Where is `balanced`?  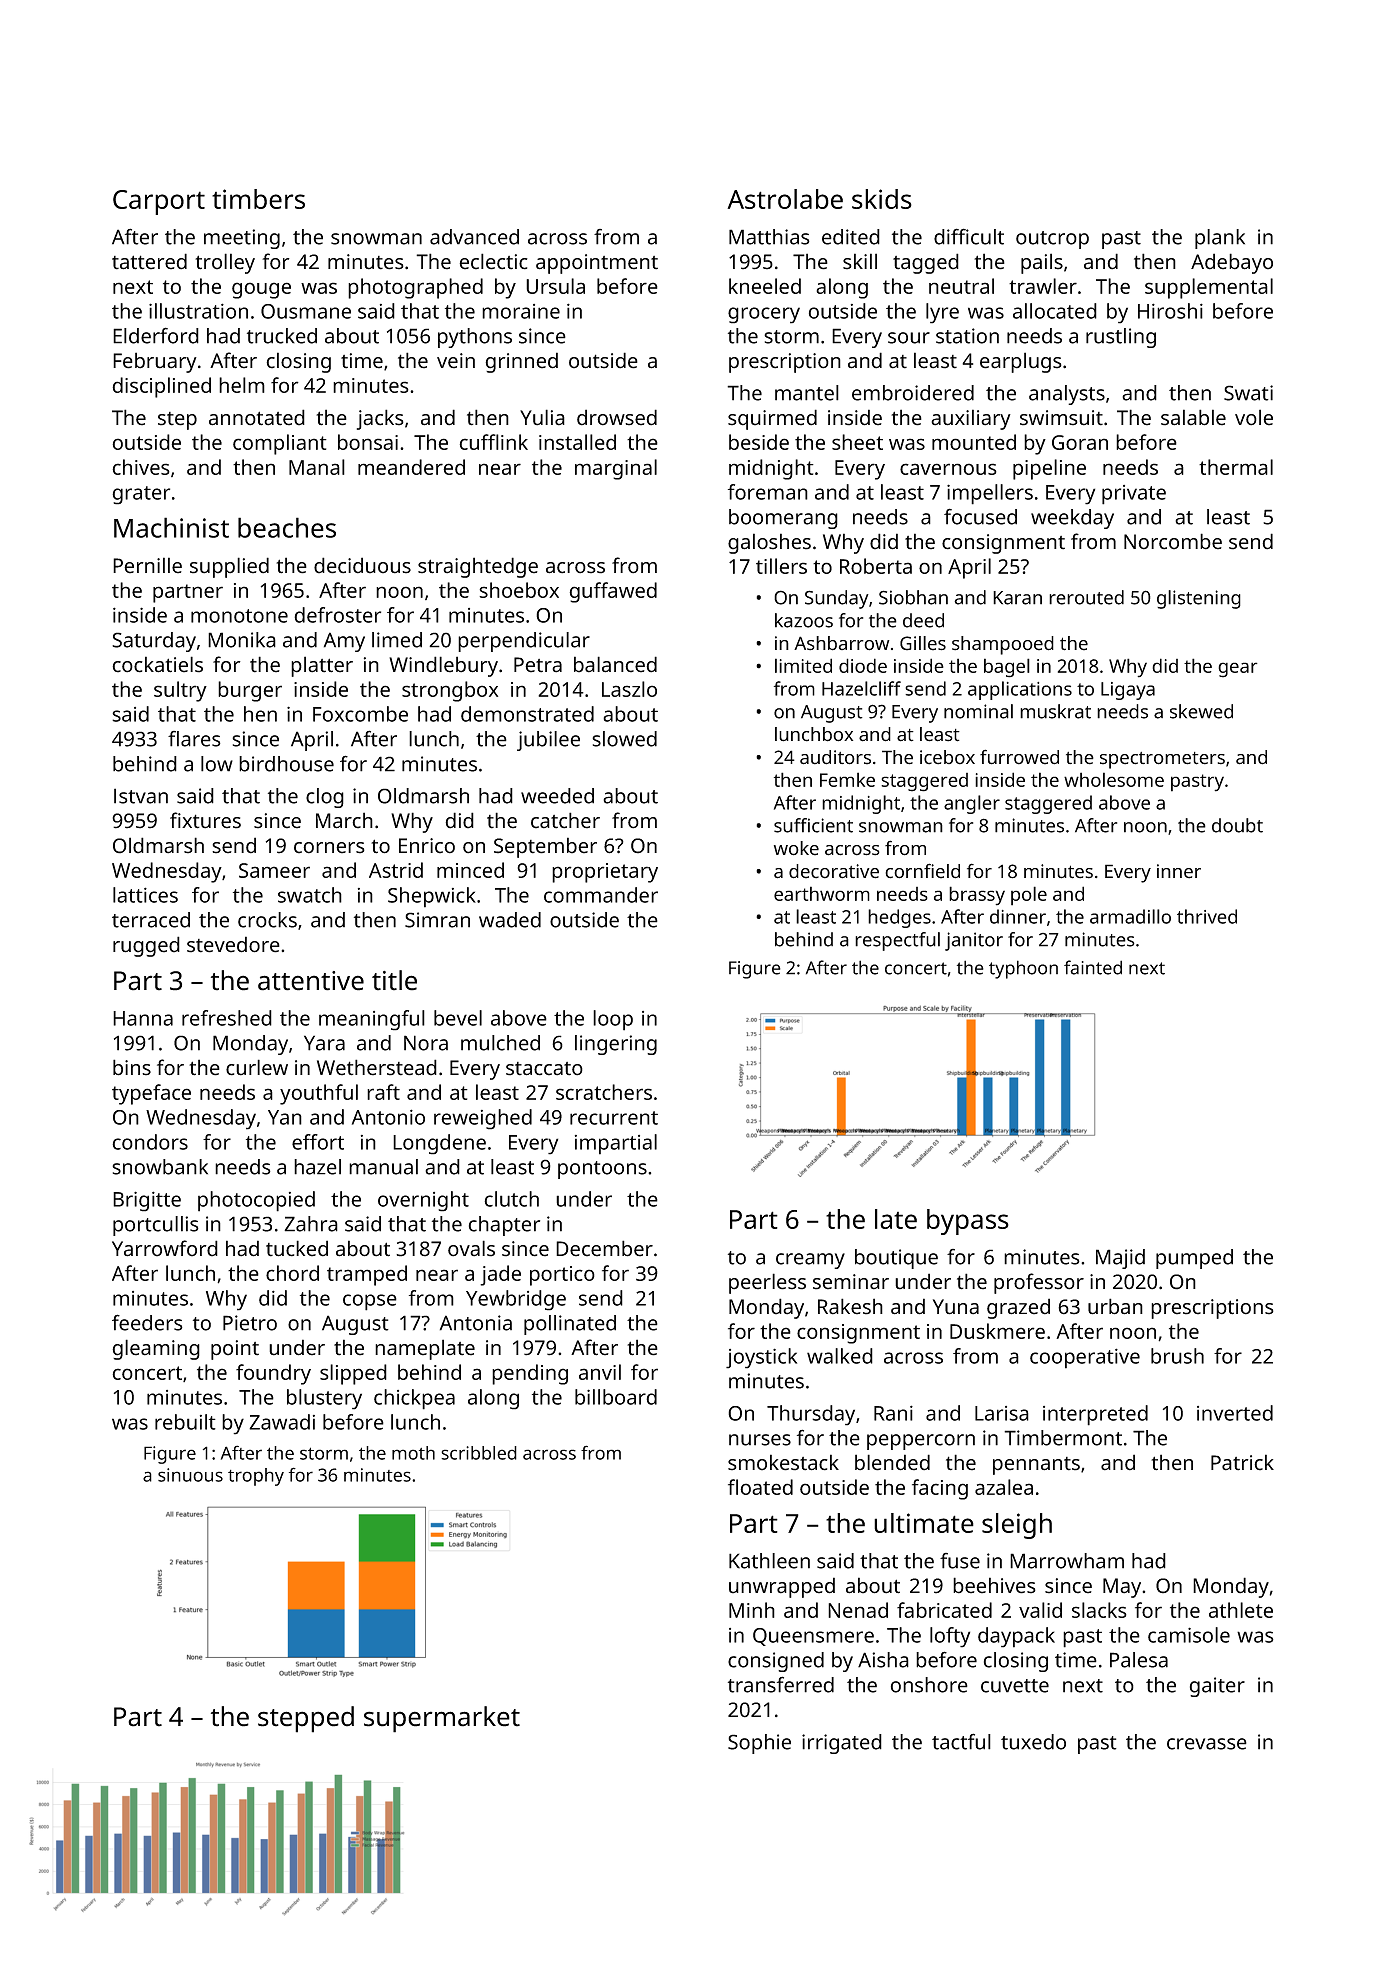 balanced is located at coordinates (615, 664).
